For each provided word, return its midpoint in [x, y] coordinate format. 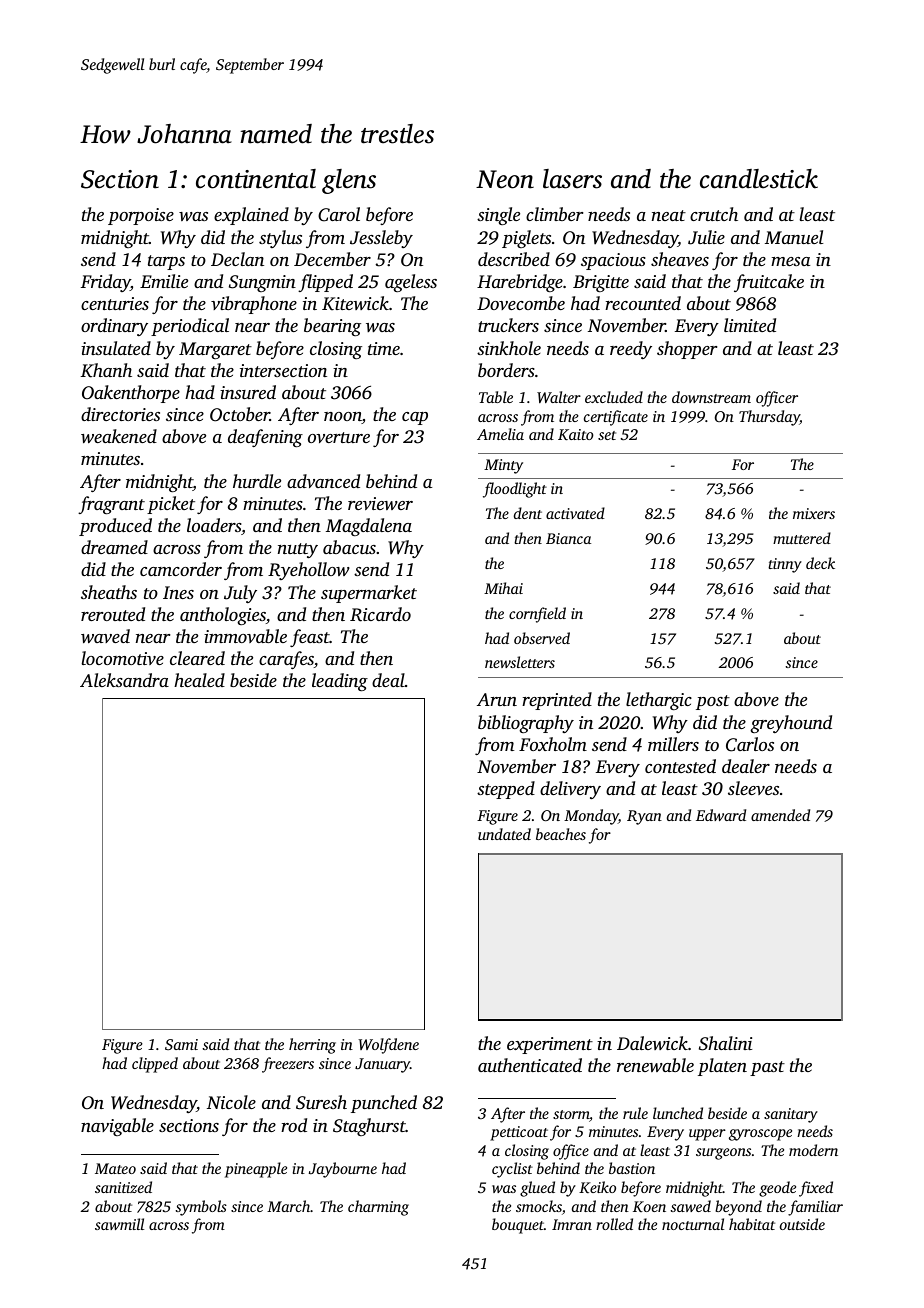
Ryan [644, 817]
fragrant [111, 505]
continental [256, 179]
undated [504, 834]
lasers [572, 179]
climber [554, 214]
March [288, 1206]
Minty [503, 466]
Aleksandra [124, 680]
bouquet [518, 1226]
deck [820, 563]
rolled [614, 1224]
